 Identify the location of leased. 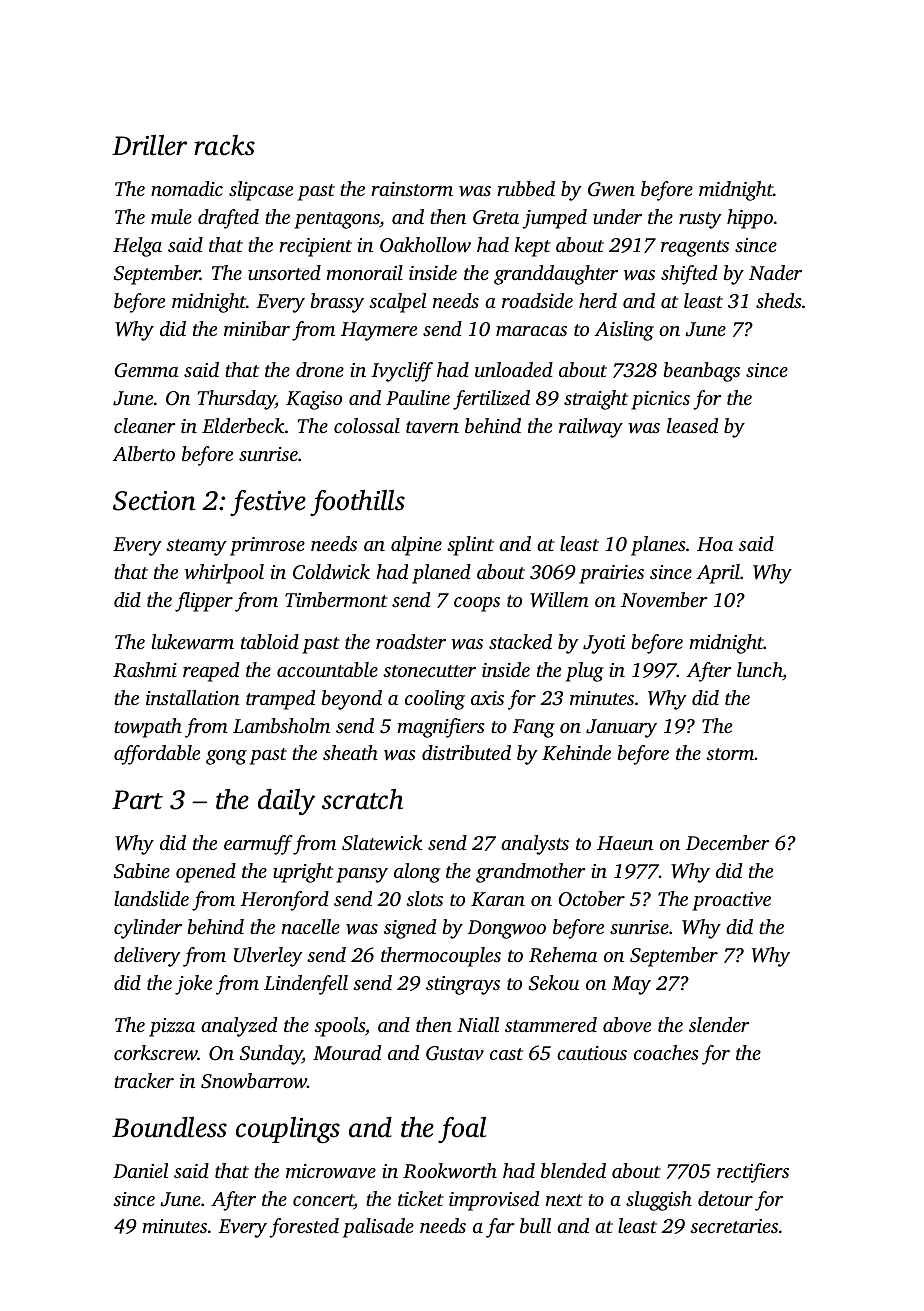
(692, 425).
